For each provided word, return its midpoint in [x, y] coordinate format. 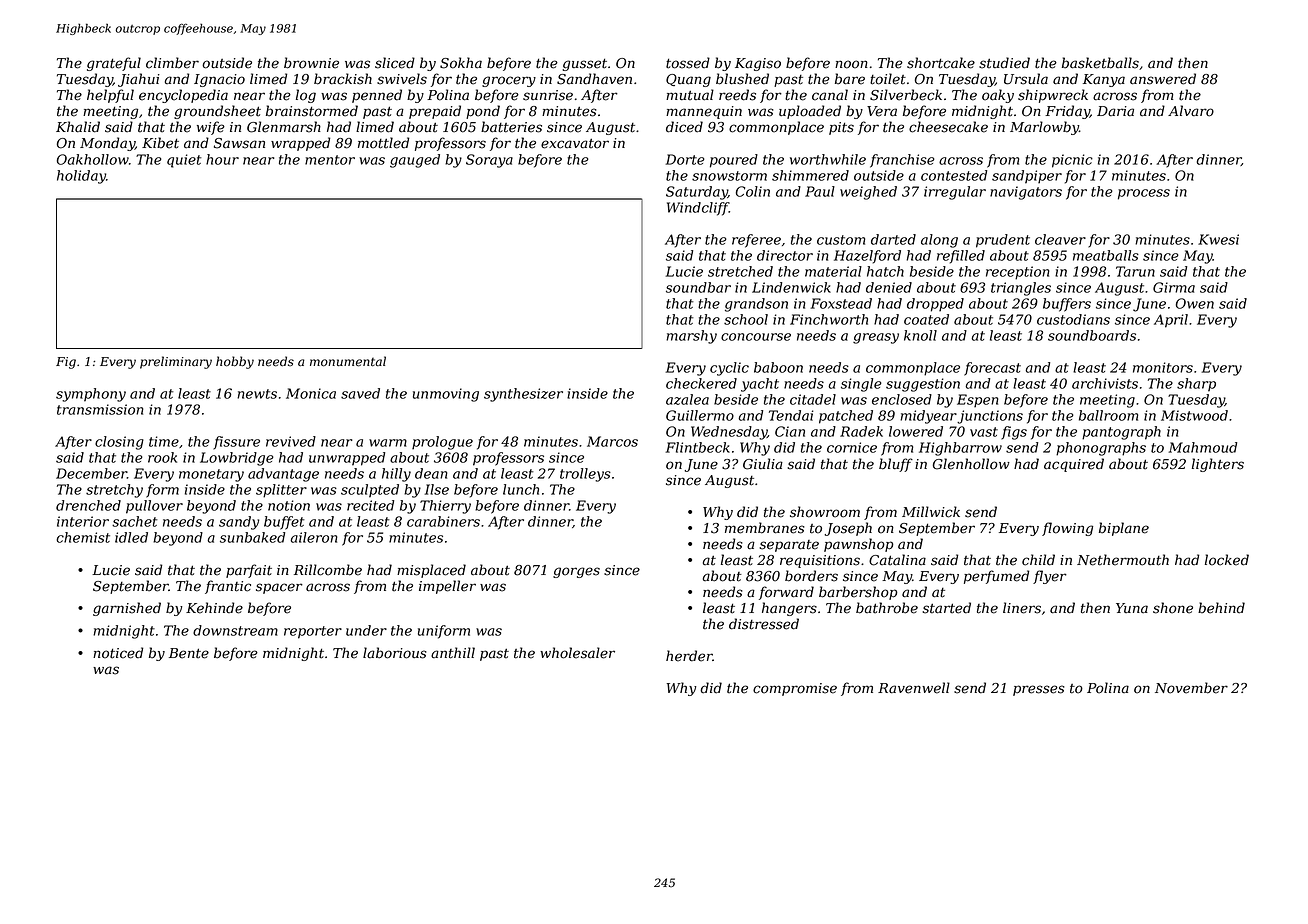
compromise [795, 689]
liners [1022, 608]
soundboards [1092, 335]
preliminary [176, 362]
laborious [395, 653]
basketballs [1100, 63]
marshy [691, 337]
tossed [688, 63]
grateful [114, 64]
